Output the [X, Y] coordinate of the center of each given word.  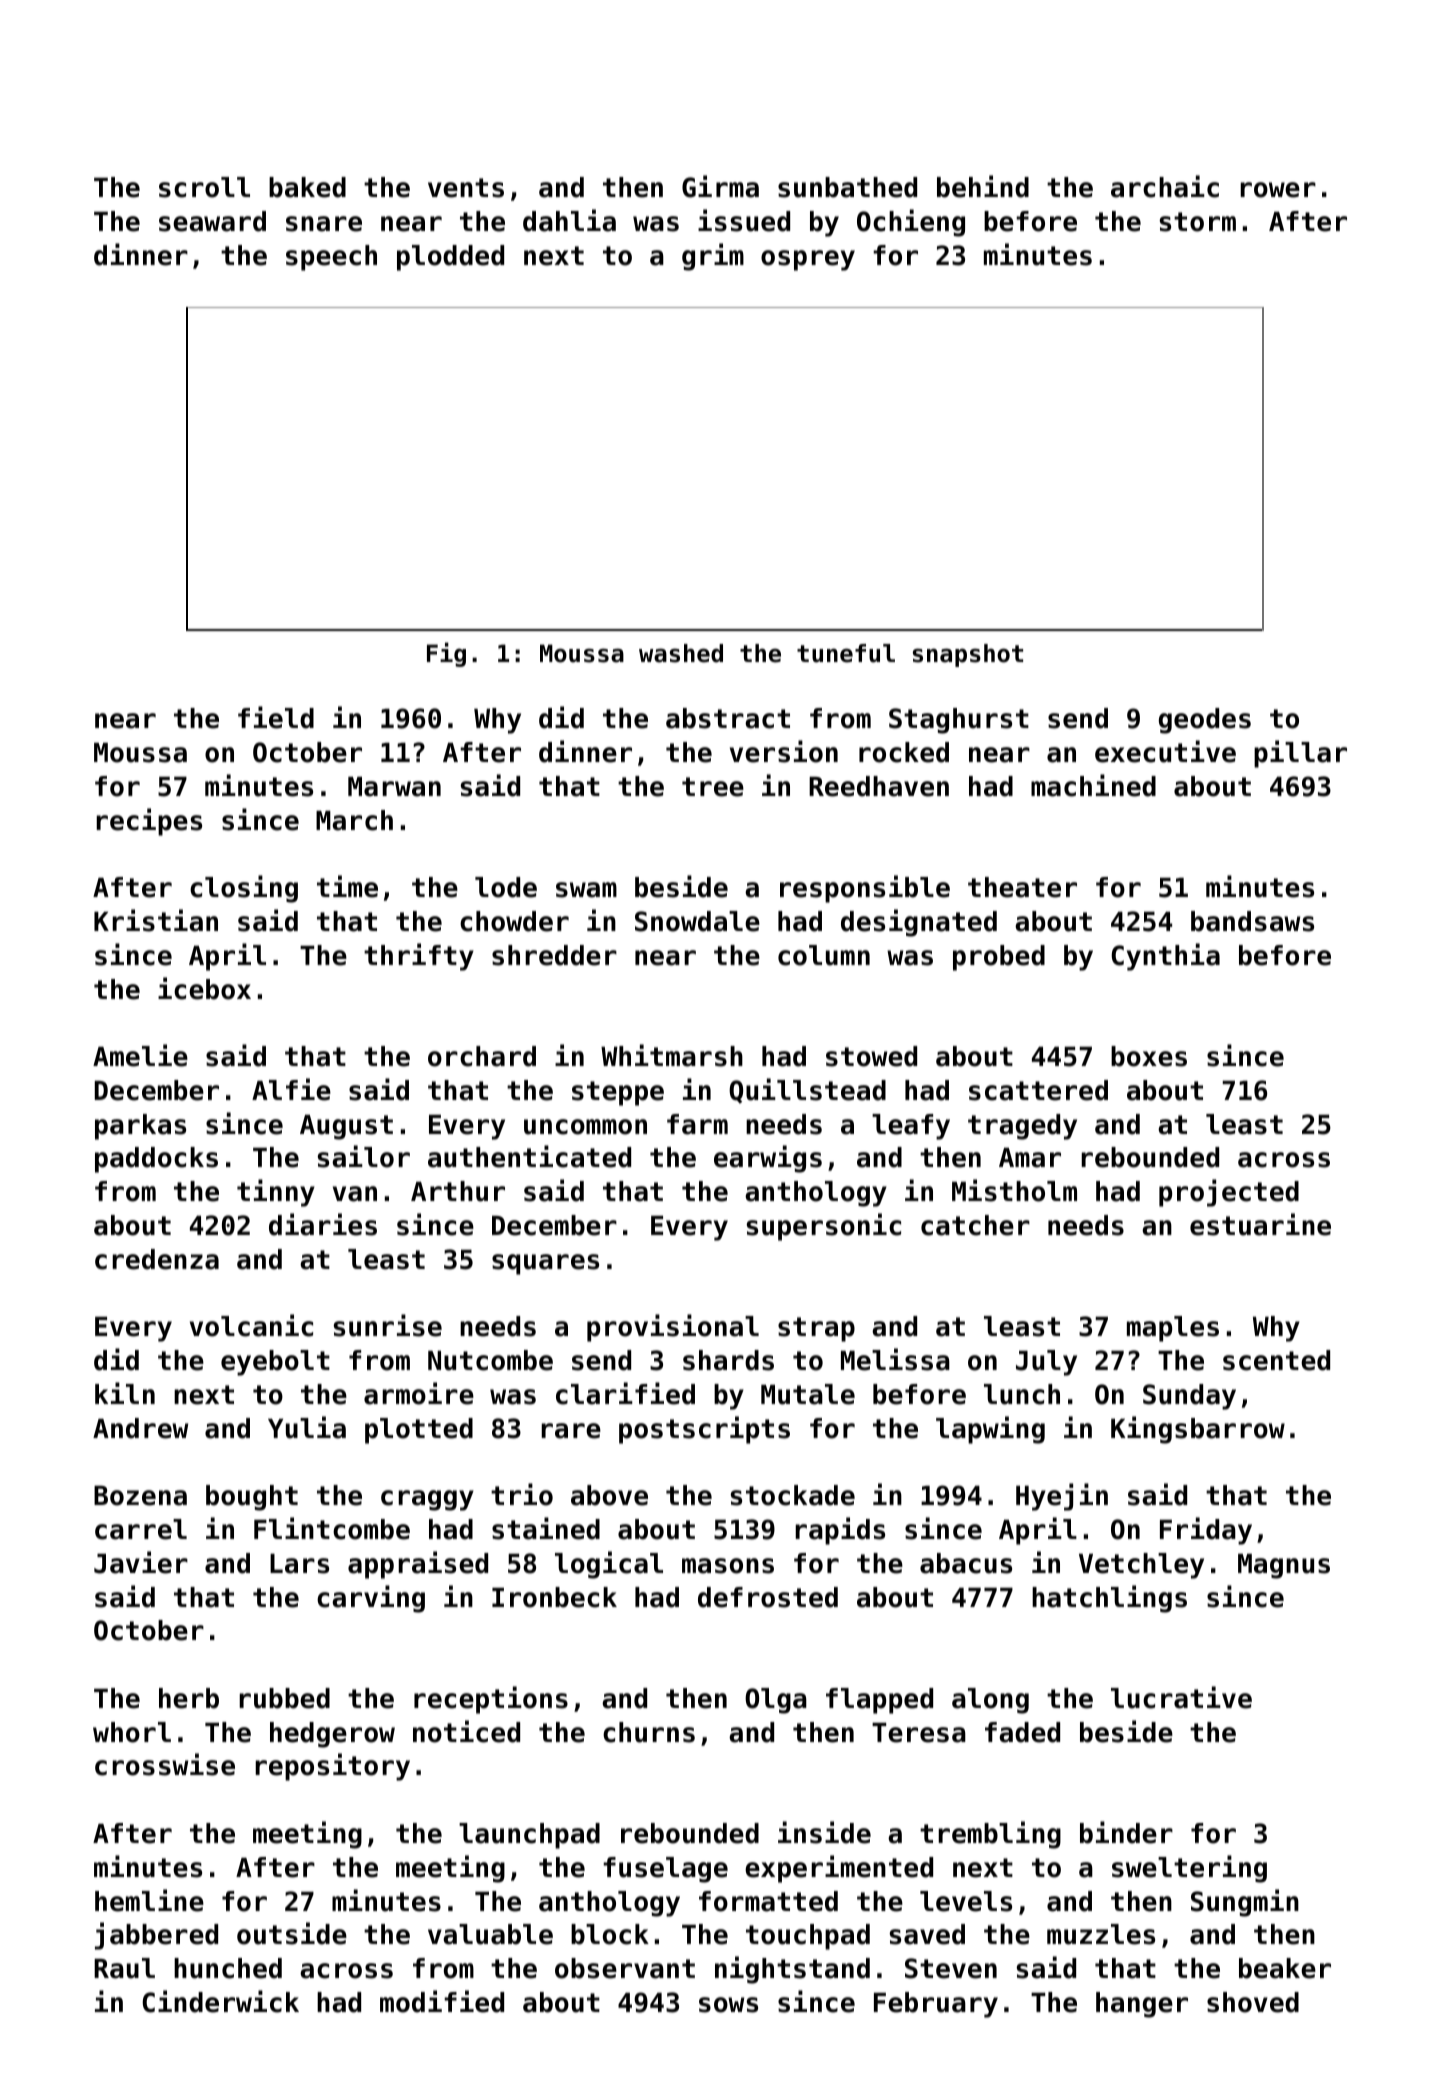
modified [442, 2001]
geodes [1205, 721]
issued [744, 220]
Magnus [1284, 1566]
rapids [840, 1531]
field [276, 717]
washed [681, 653]
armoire [419, 1393]
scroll [204, 187]
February [936, 2005]
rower [1278, 190]
